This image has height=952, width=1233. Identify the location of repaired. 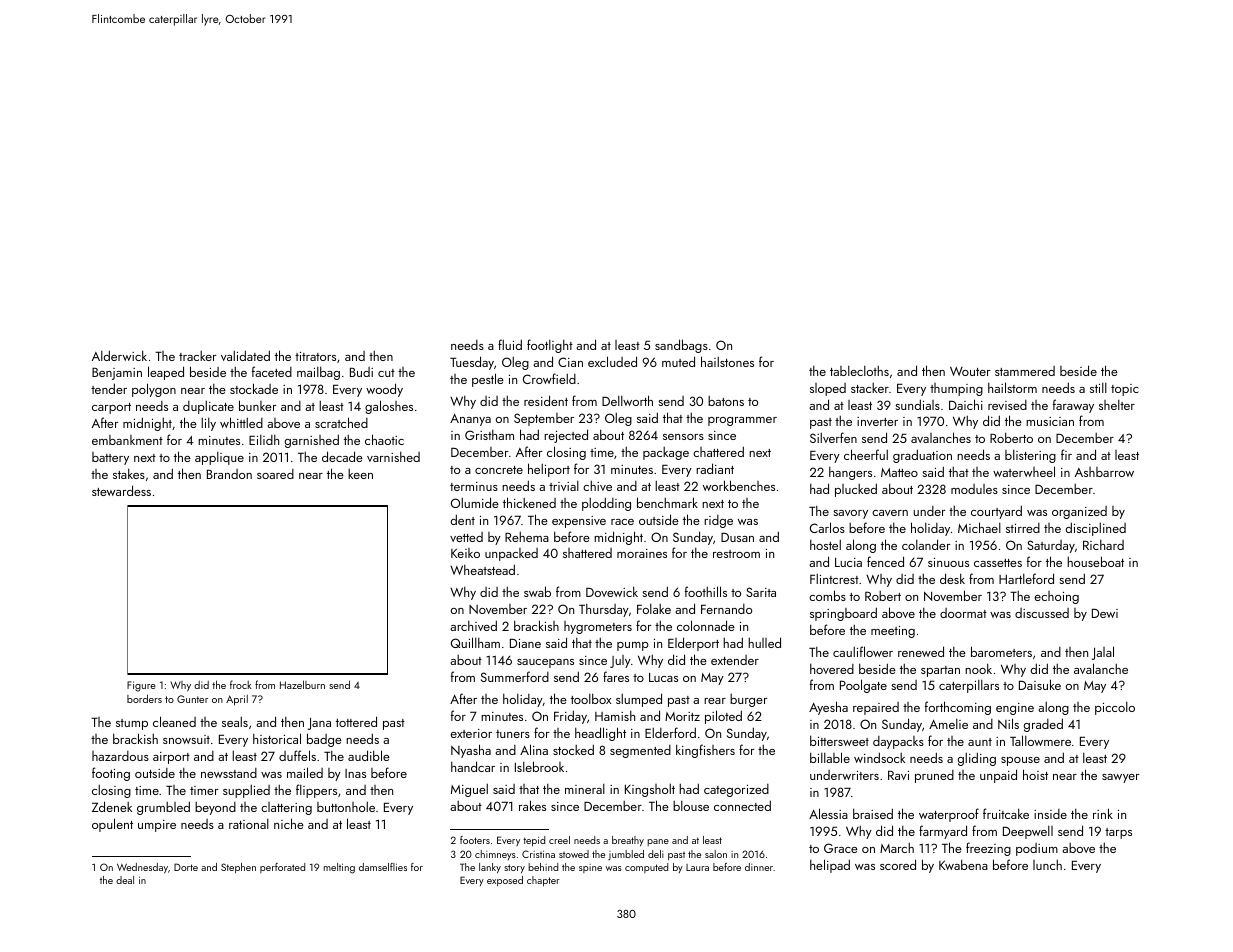
(876, 708).
